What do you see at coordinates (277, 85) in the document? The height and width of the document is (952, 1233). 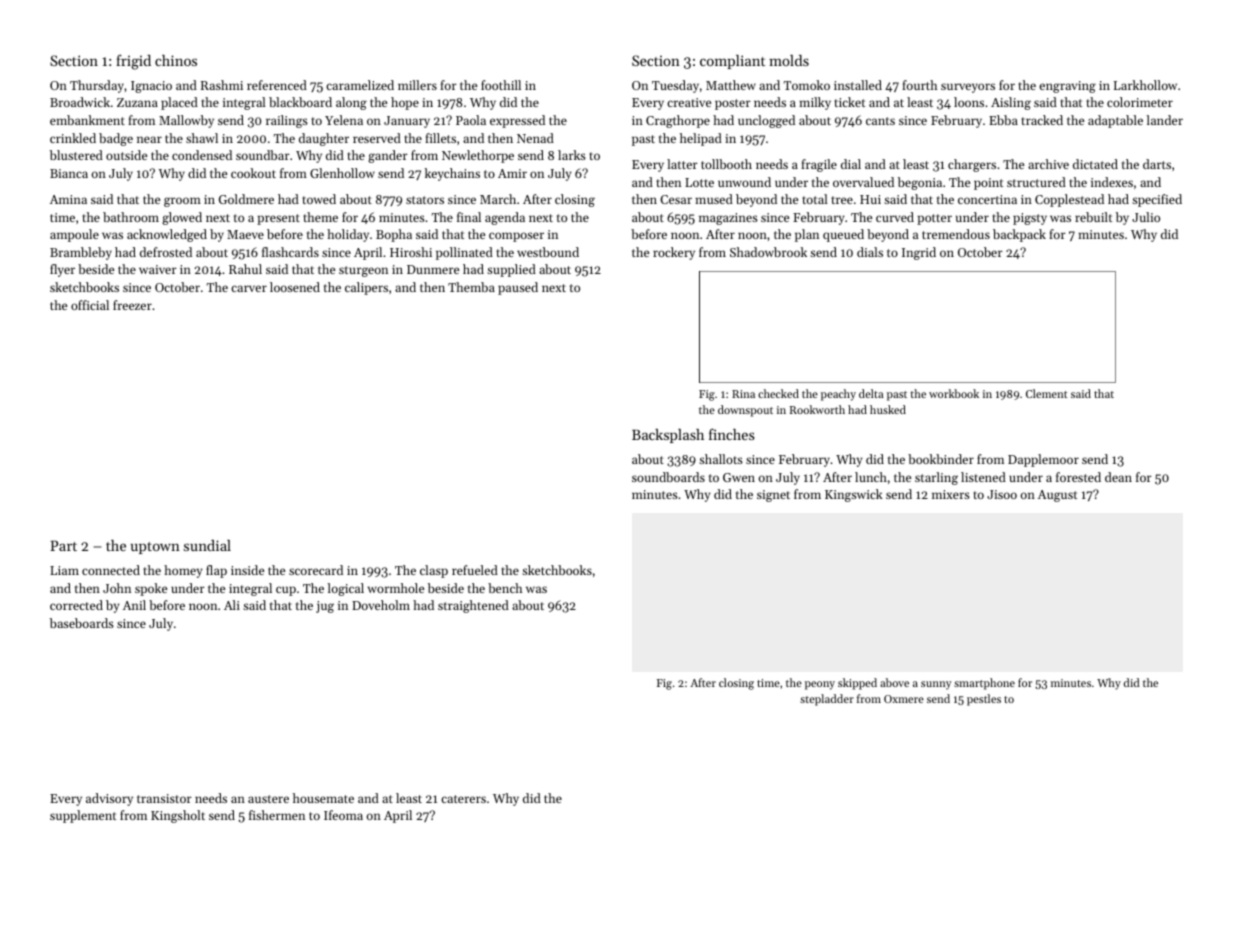 I see `referenced` at bounding box center [277, 85].
